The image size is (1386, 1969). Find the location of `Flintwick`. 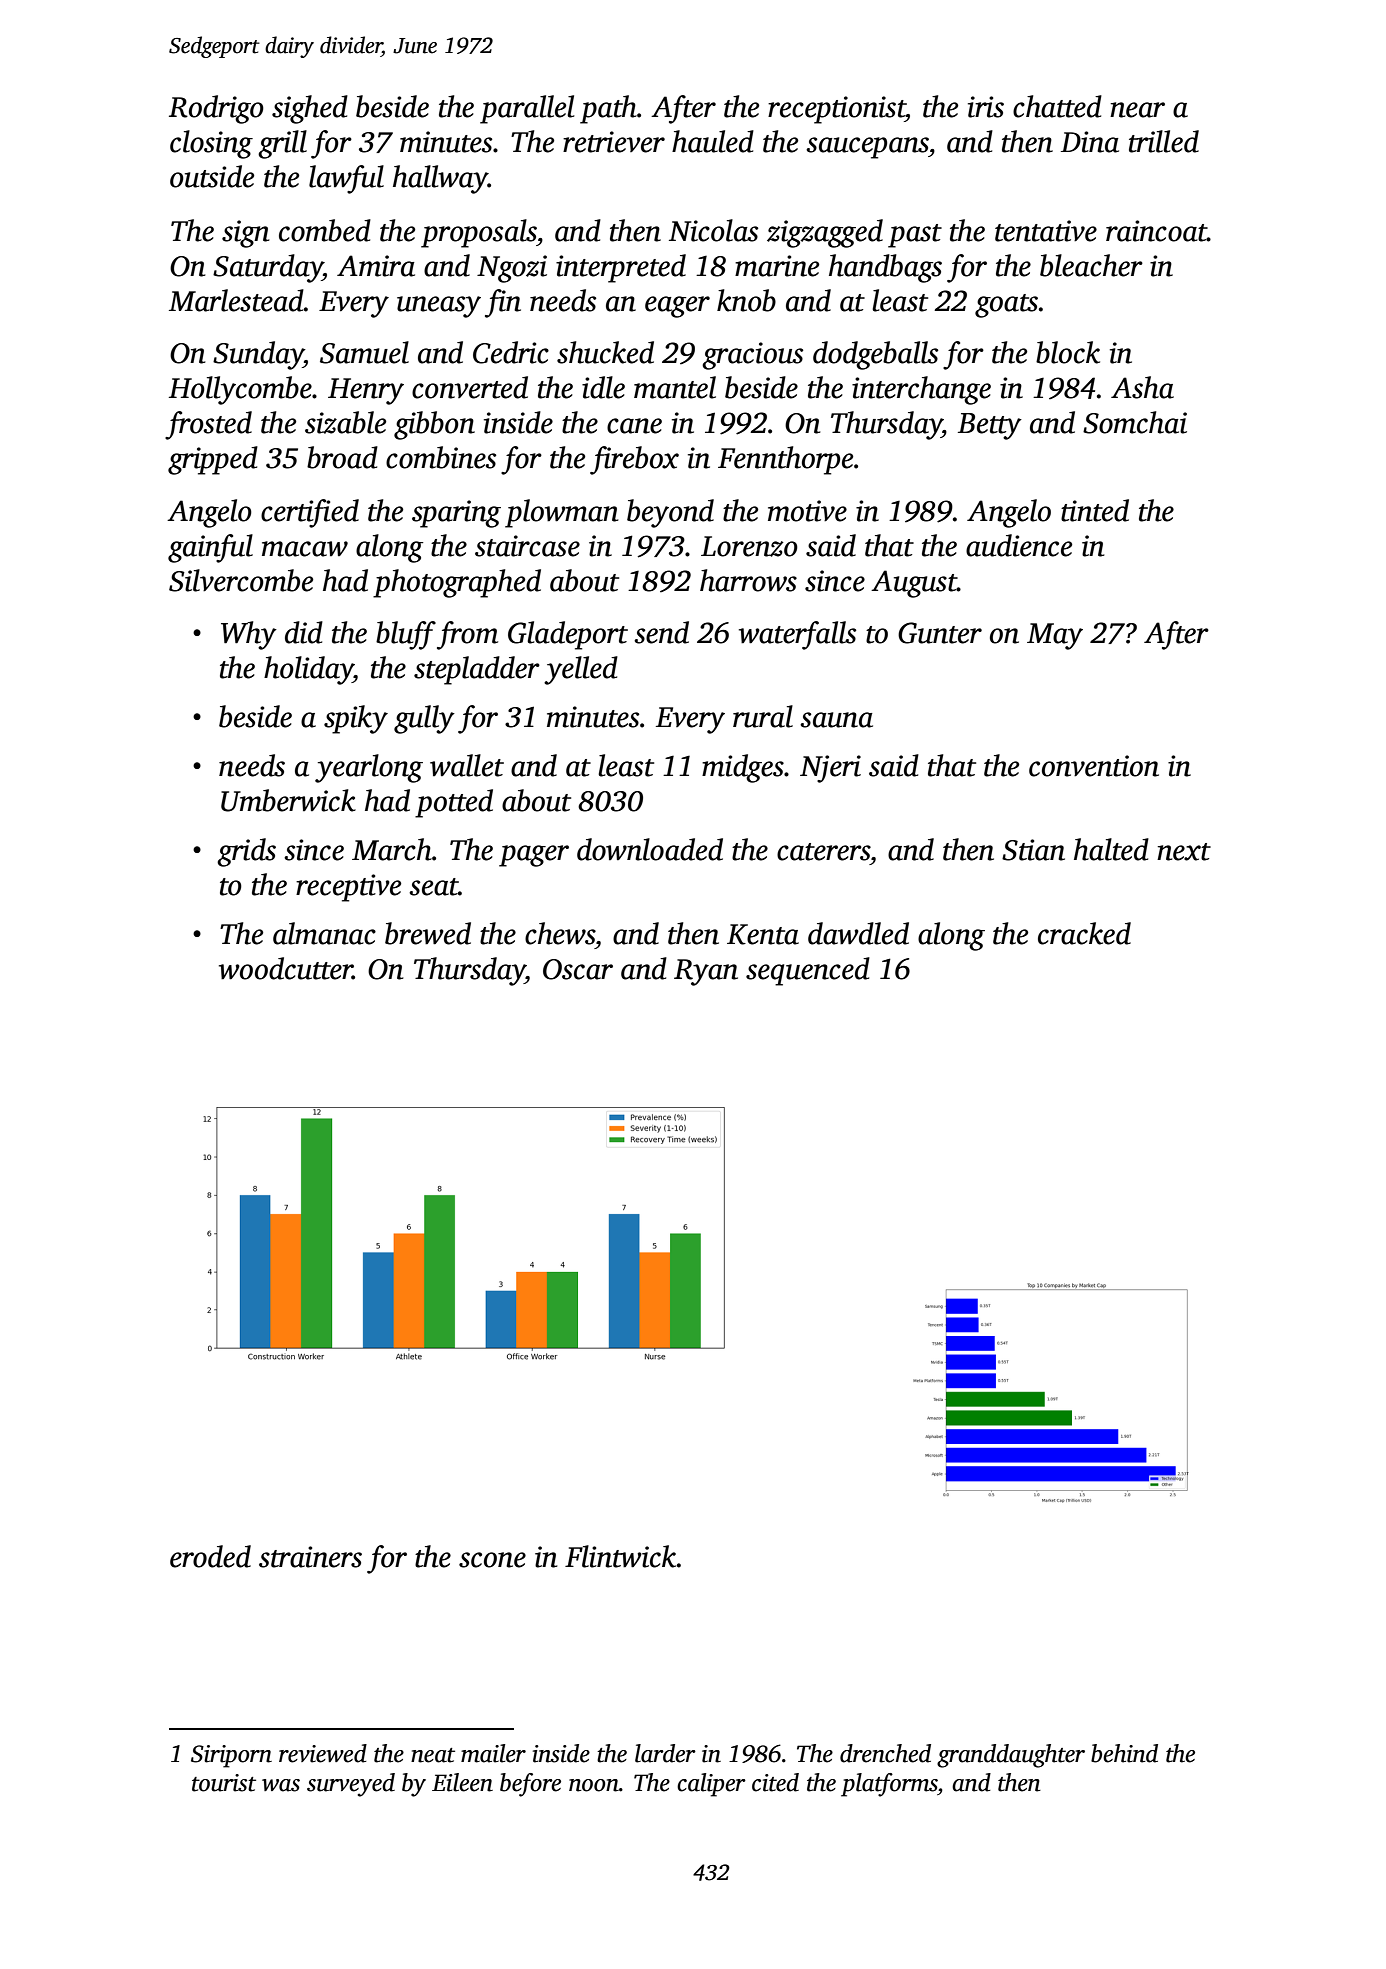

Flintwick is located at coordinates (621, 1556).
